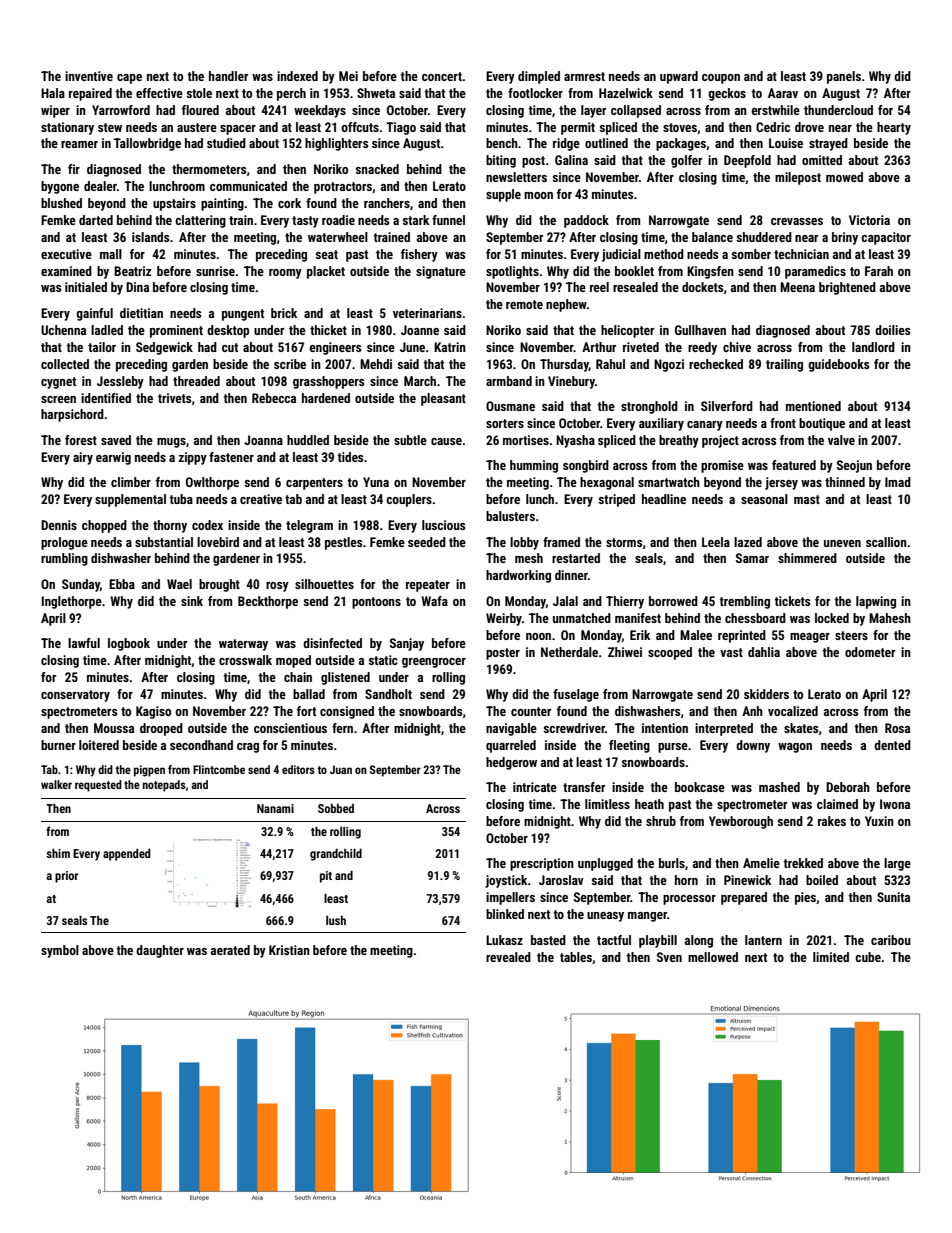  I want to click on lovebird, so click(218, 542).
